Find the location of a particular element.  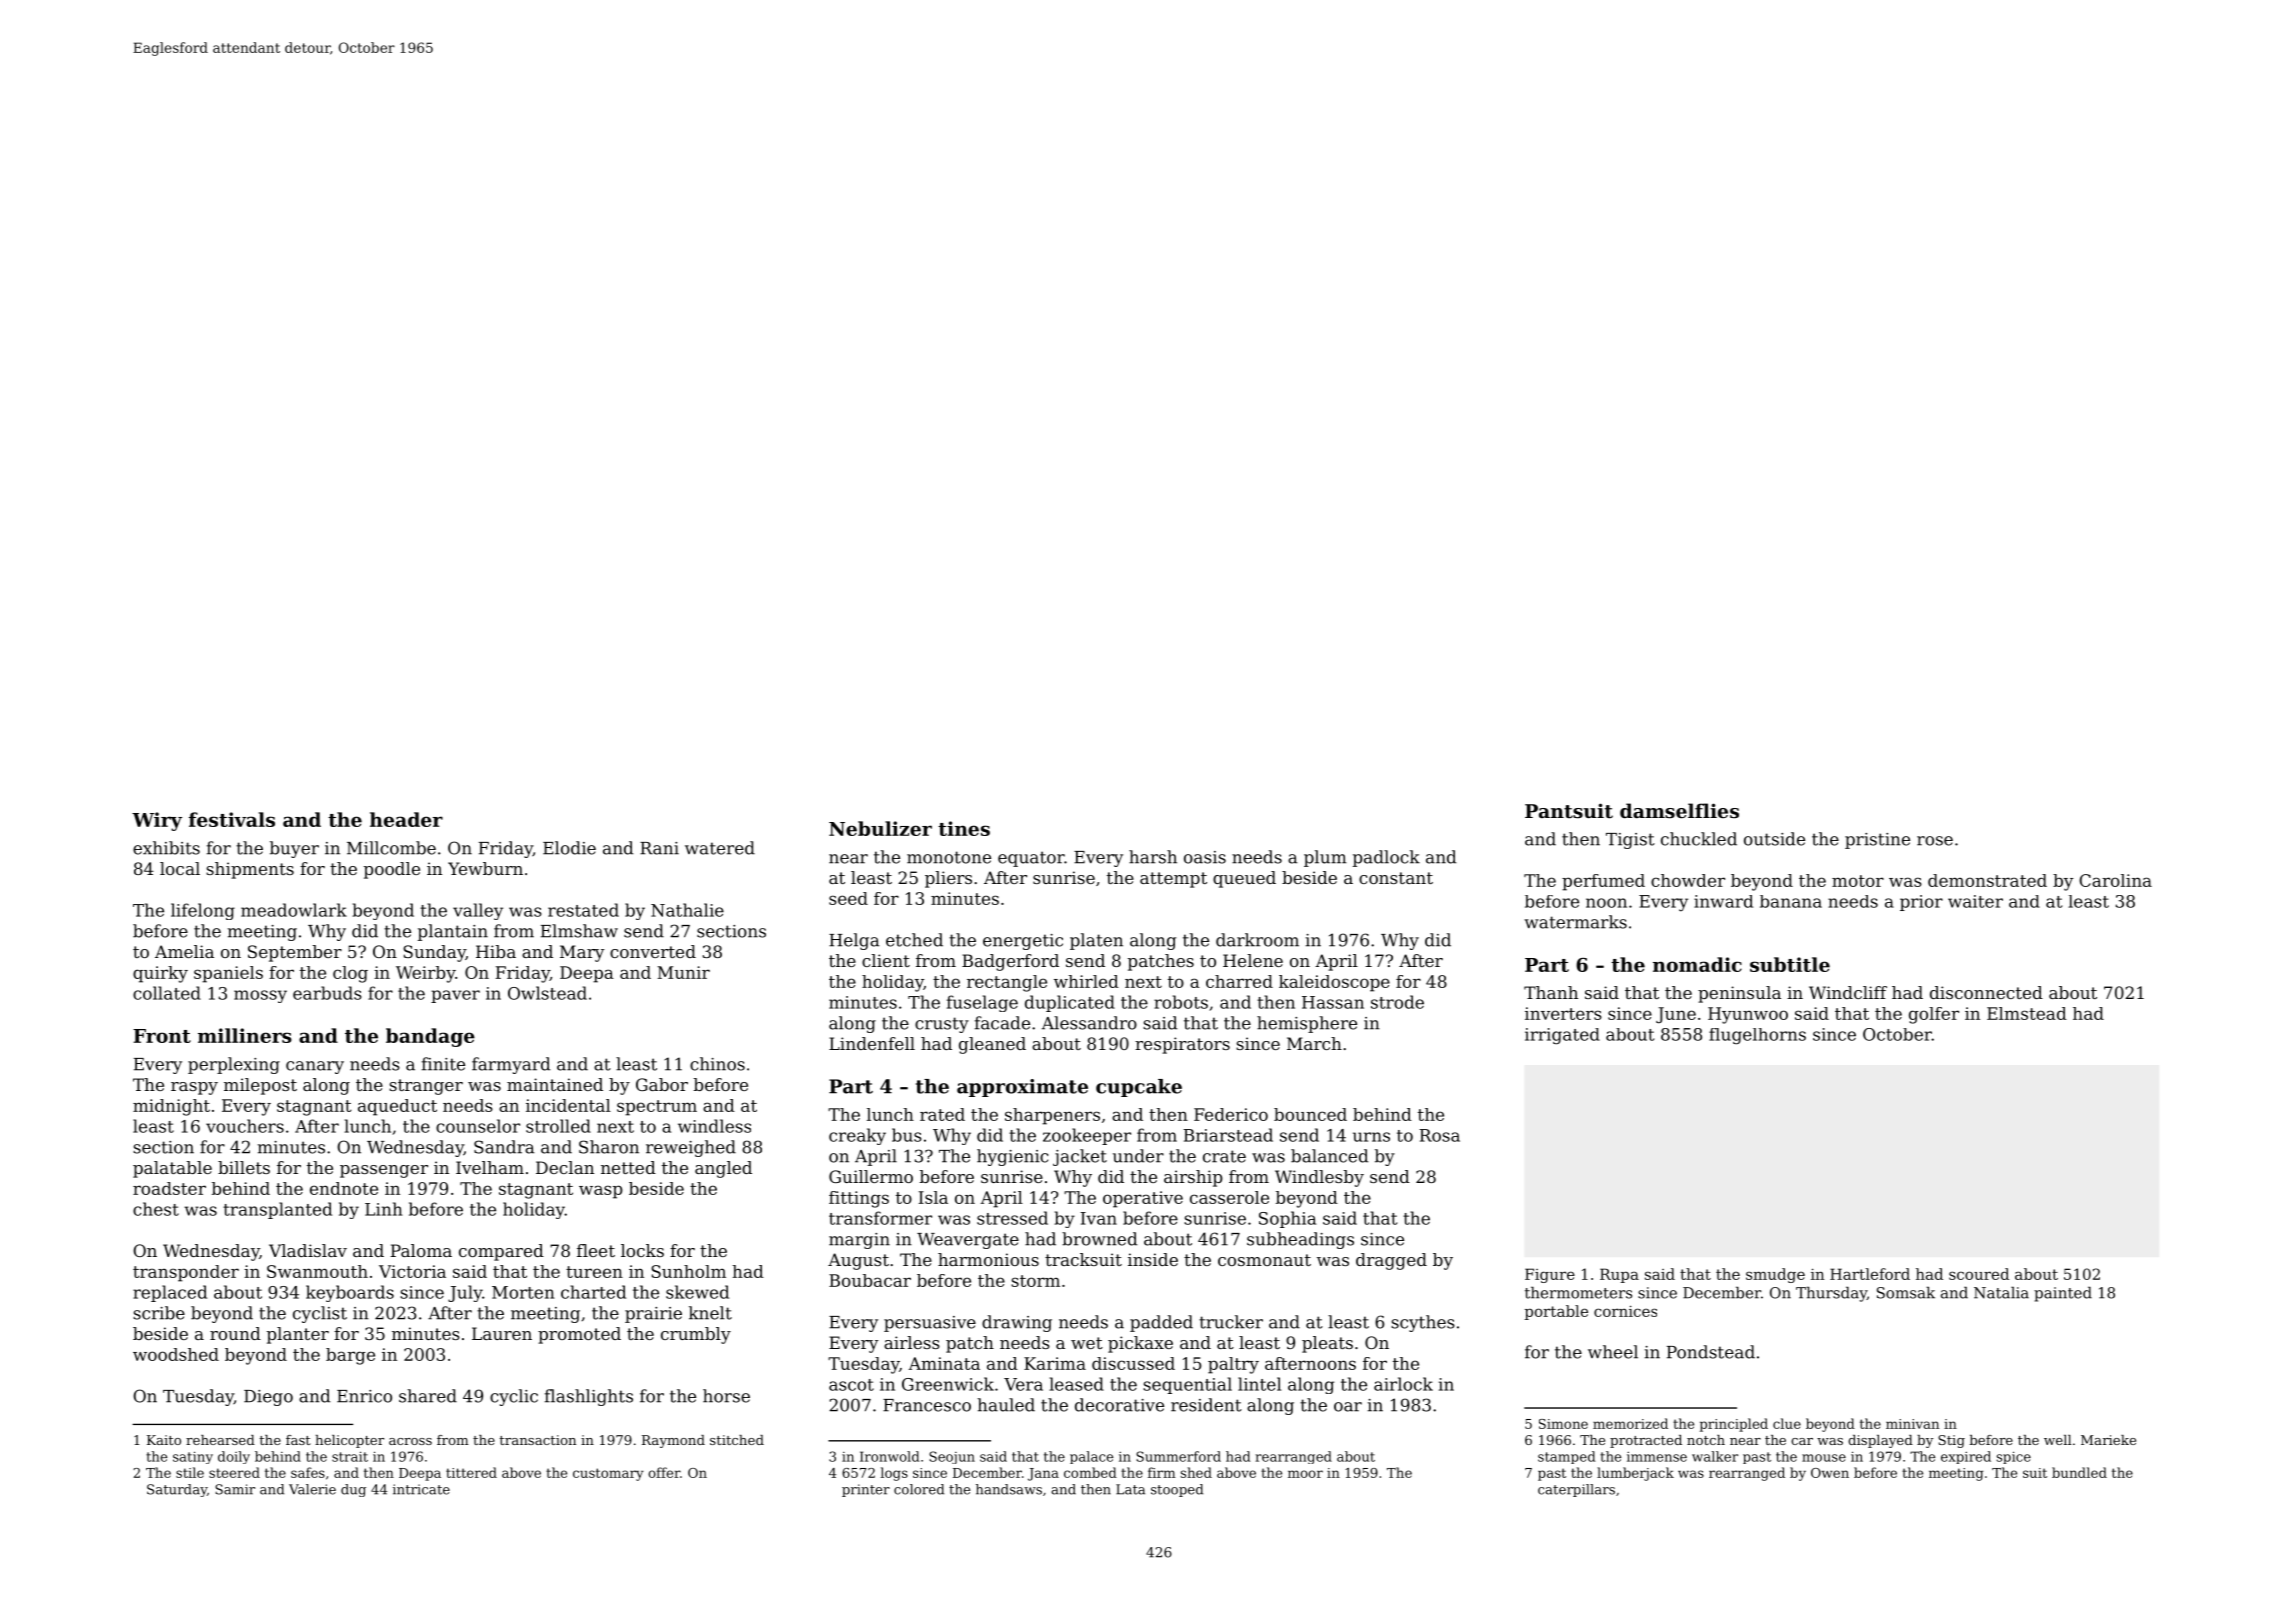

Badgerford is located at coordinates (1010, 962).
